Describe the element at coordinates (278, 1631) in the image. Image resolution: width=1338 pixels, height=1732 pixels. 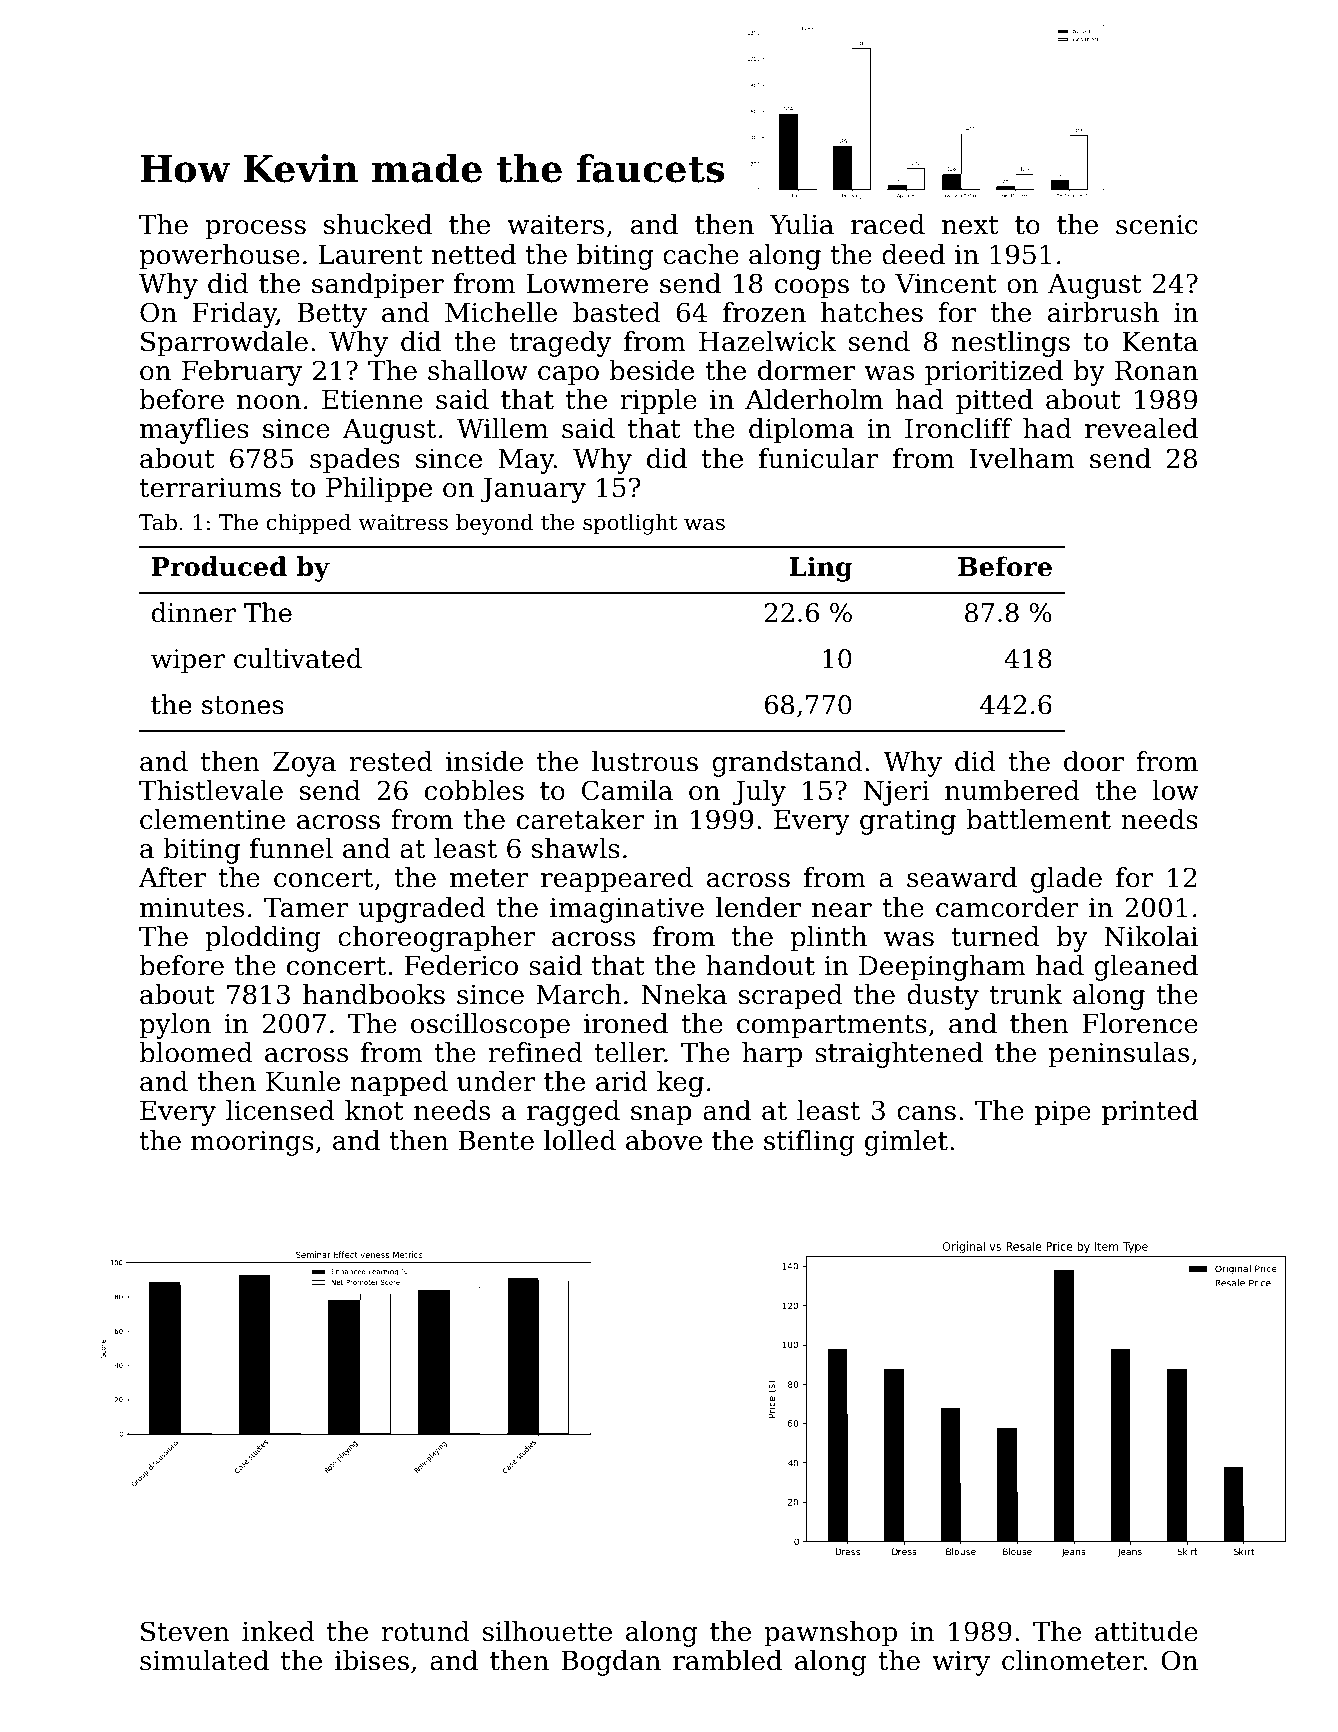
I see `inked` at that location.
